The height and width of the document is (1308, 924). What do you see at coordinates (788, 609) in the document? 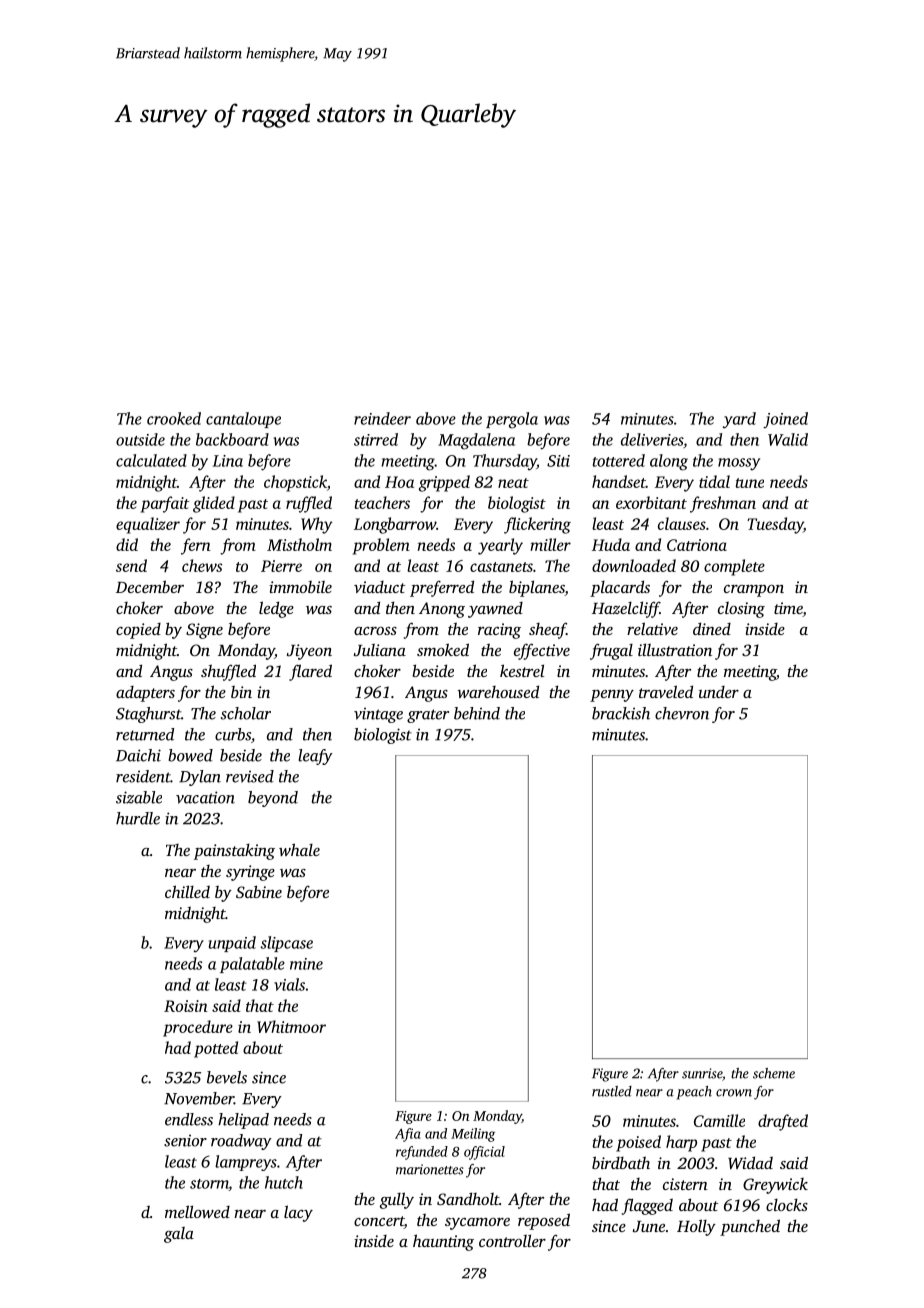
I see `time` at bounding box center [788, 609].
